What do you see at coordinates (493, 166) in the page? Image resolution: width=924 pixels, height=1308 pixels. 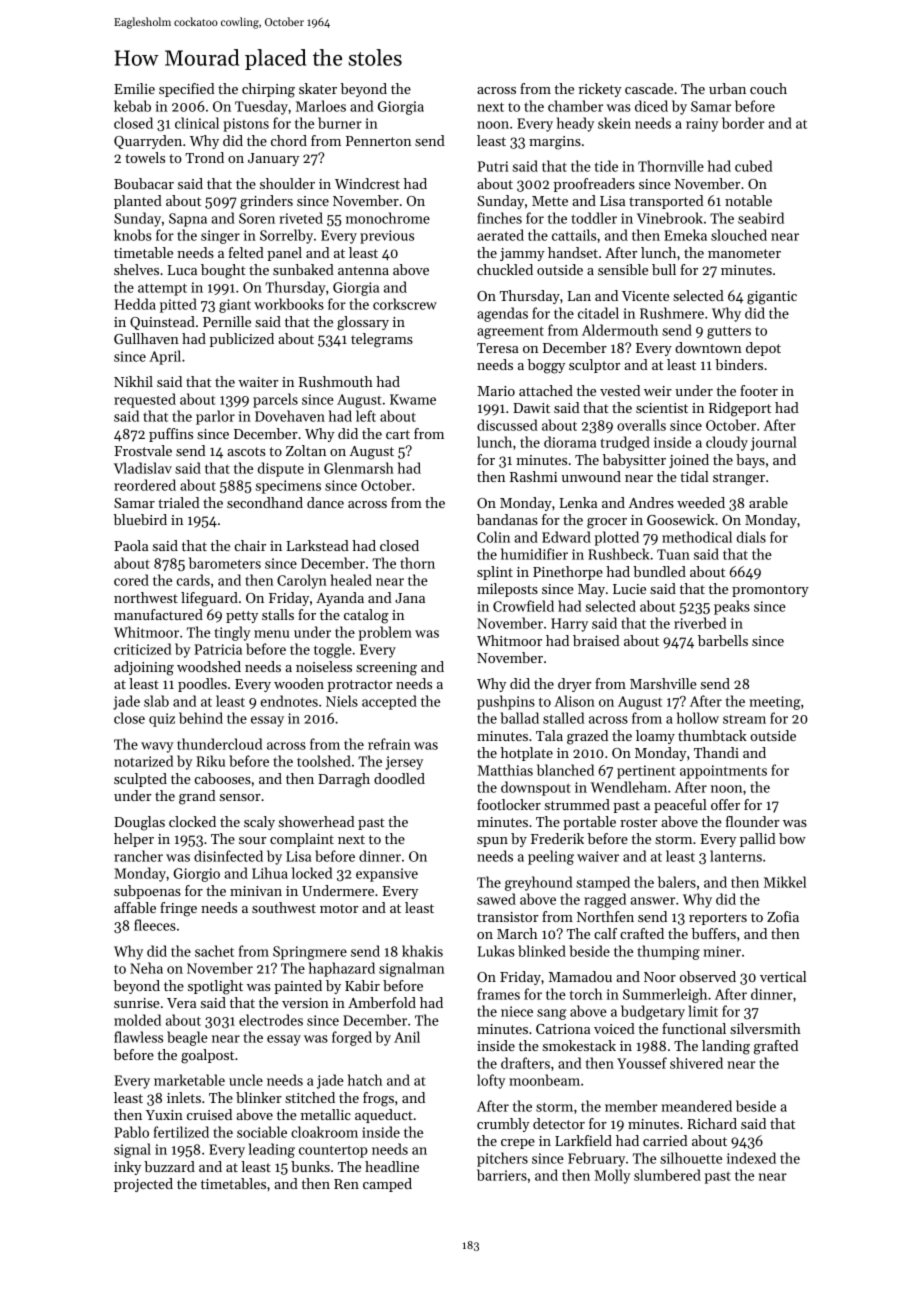 I see `Putri` at bounding box center [493, 166].
